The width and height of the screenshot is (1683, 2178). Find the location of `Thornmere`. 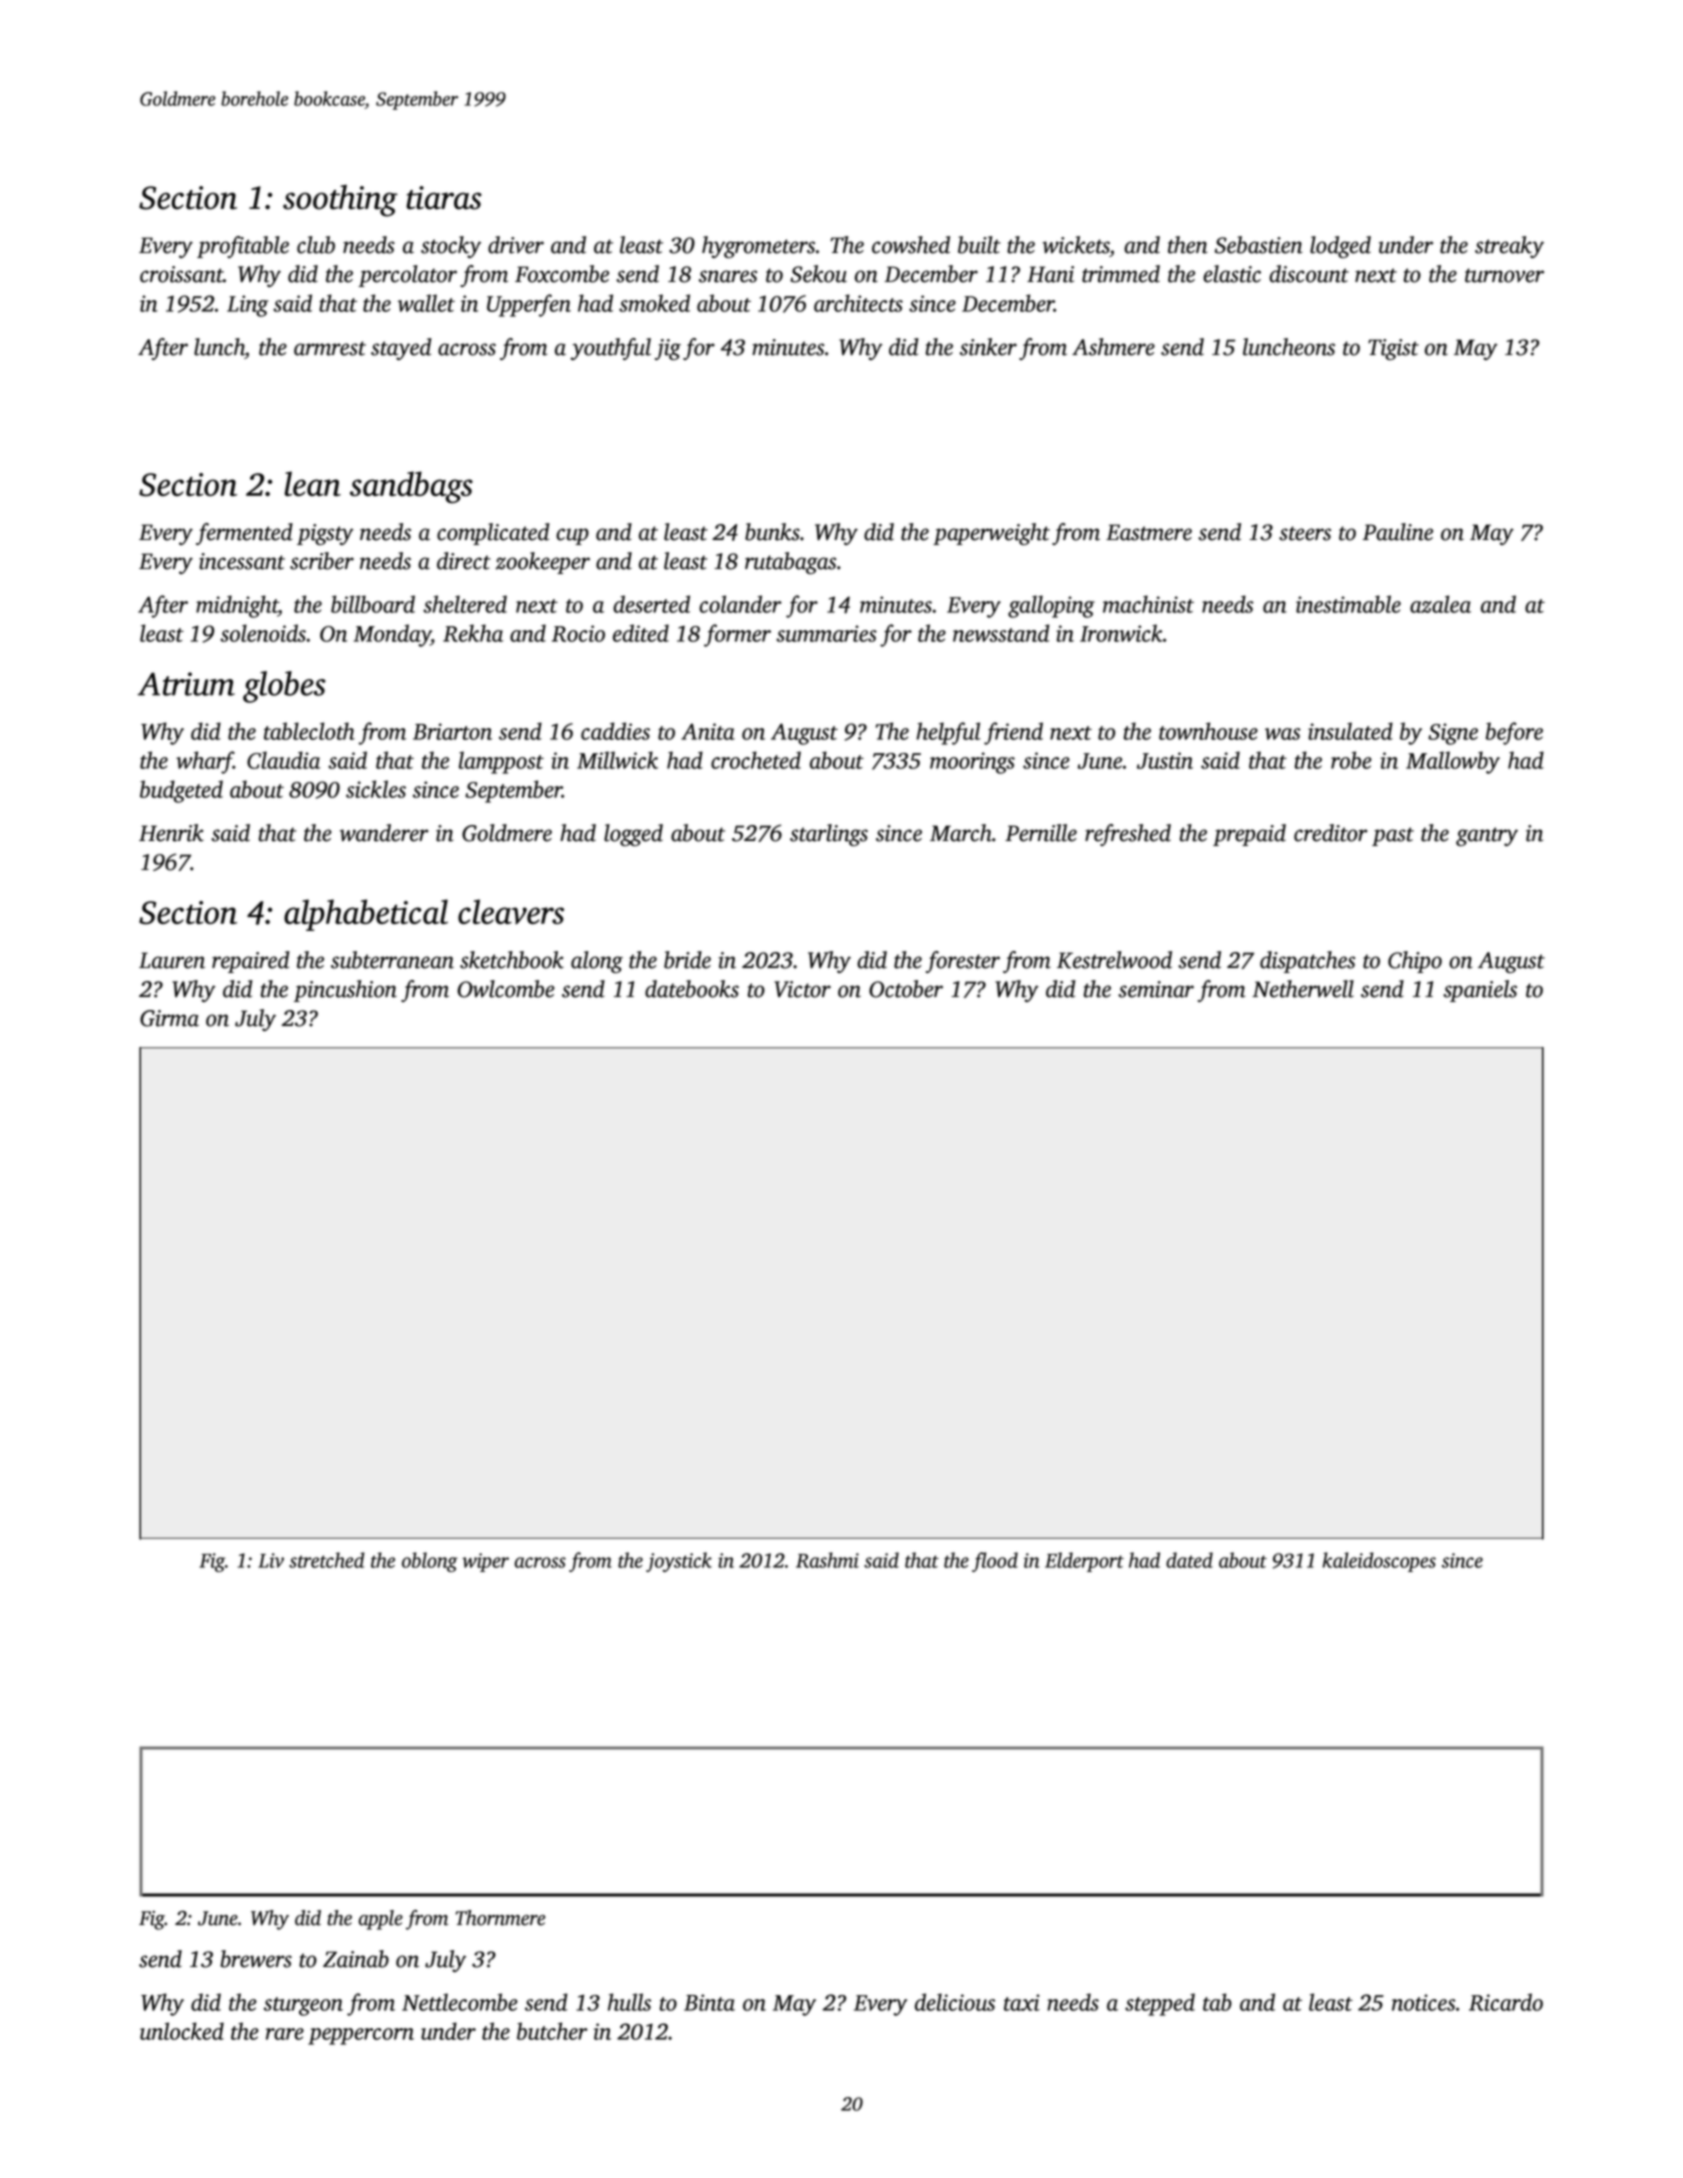

Thornmere is located at coordinates (500, 1918).
